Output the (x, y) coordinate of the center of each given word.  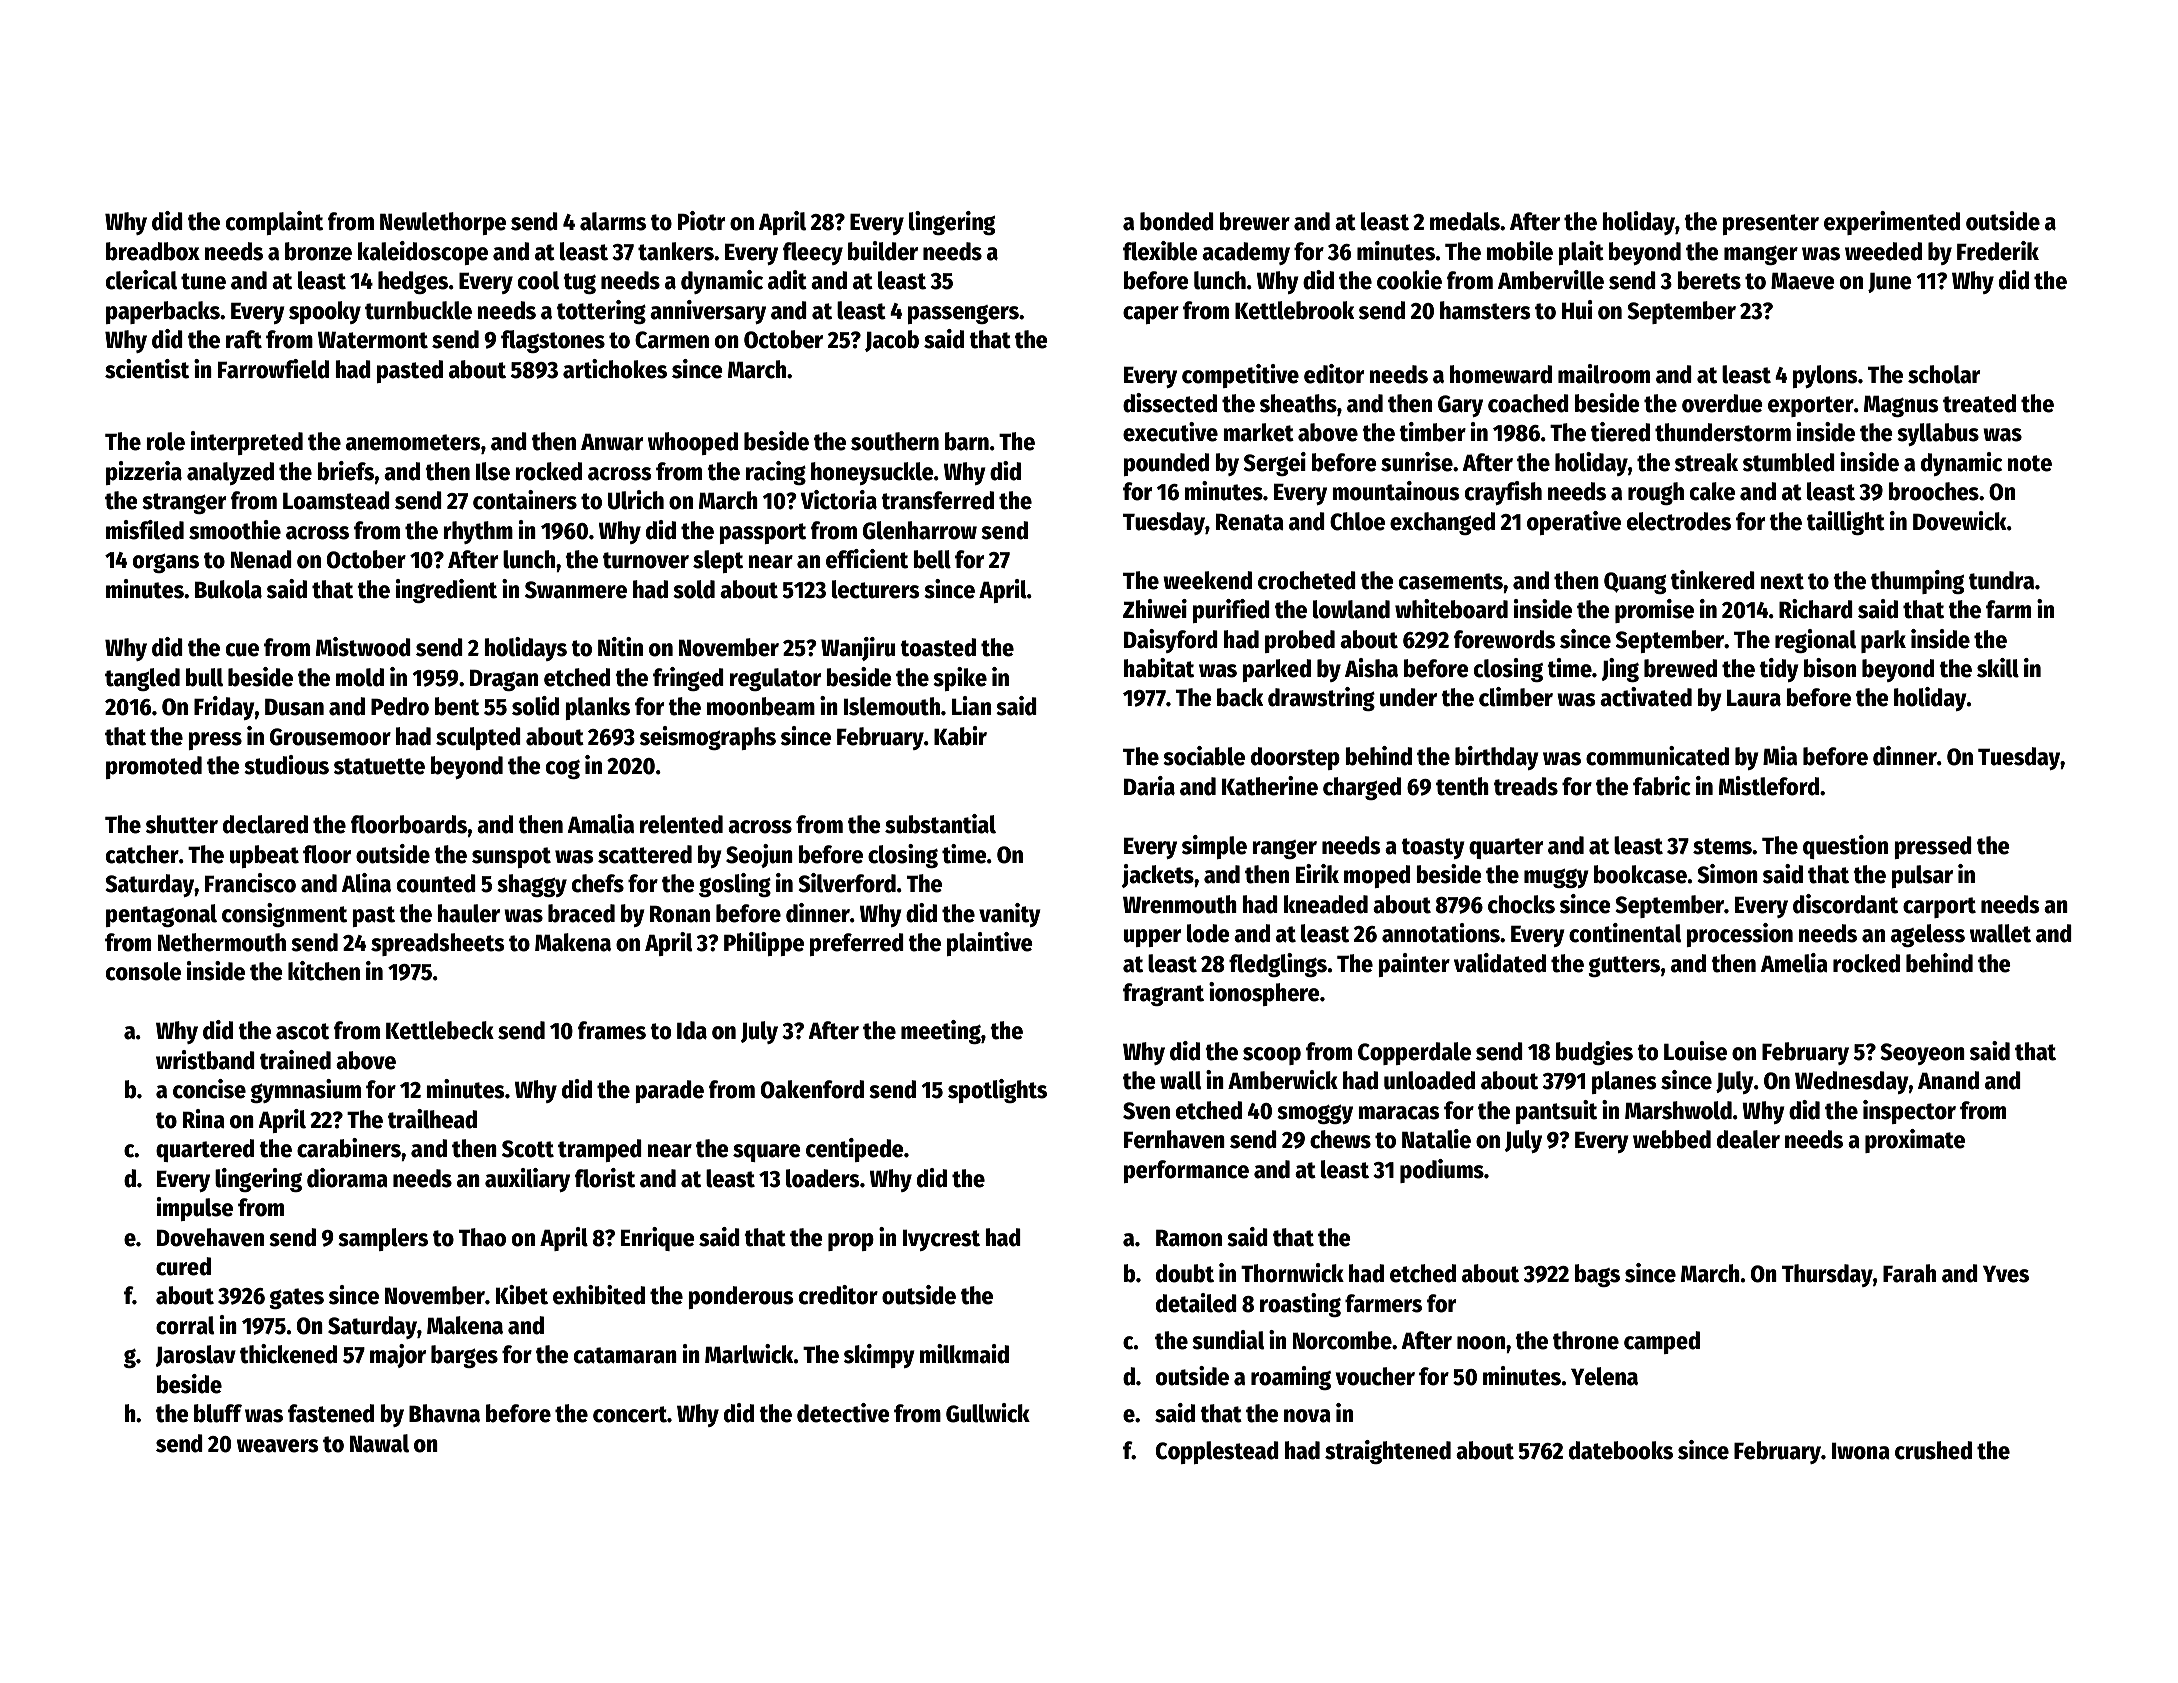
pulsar (1922, 876)
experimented (1892, 223)
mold (360, 677)
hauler (468, 913)
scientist (147, 369)
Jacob (892, 341)
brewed (1680, 668)
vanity (1010, 915)
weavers (278, 1446)
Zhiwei (1155, 609)
